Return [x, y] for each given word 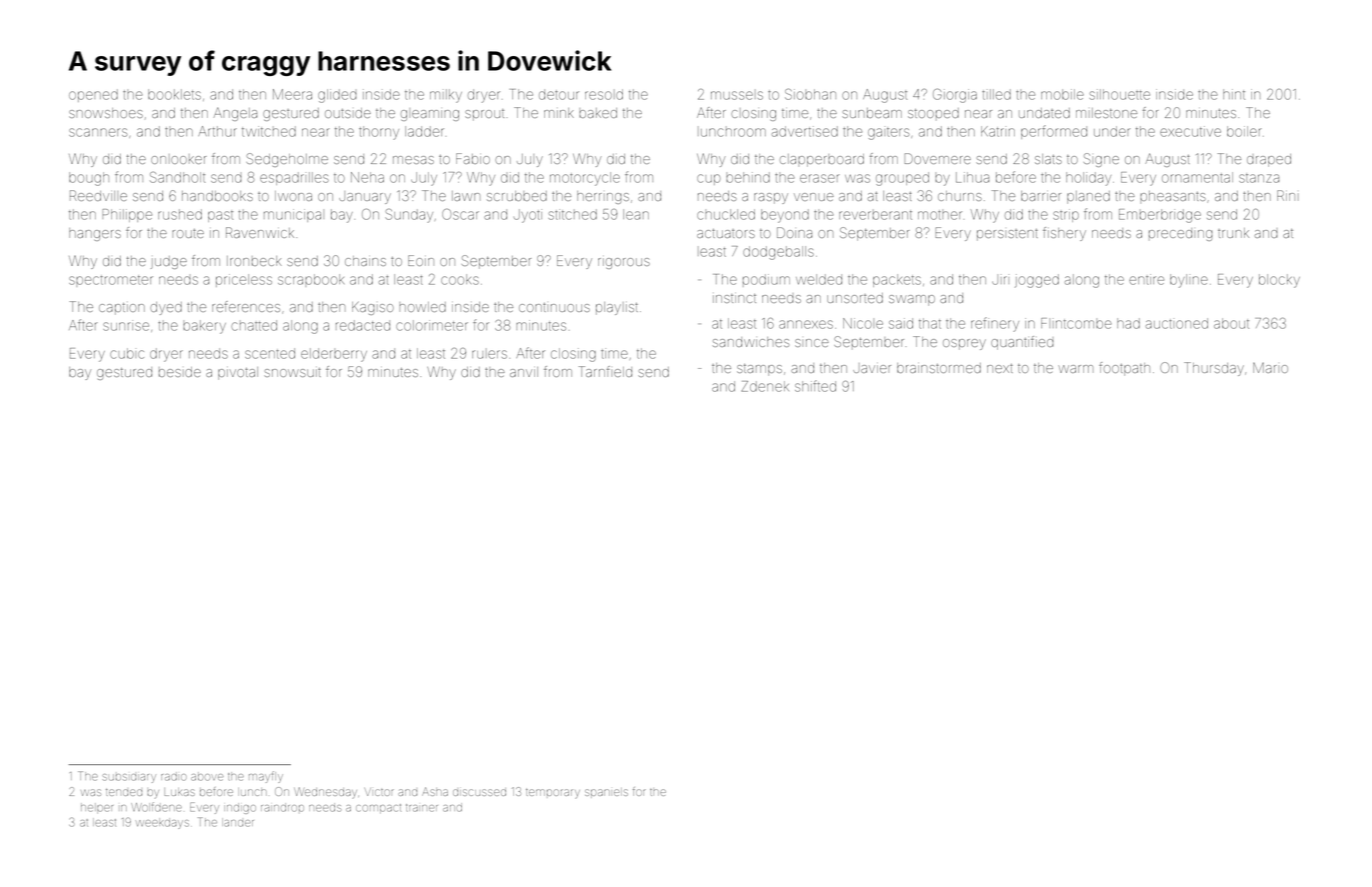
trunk [1233, 233]
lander [238, 823]
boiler [1244, 131]
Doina [794, 232]
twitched [269, 131]
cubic [127, 353]
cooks [460, 279]
